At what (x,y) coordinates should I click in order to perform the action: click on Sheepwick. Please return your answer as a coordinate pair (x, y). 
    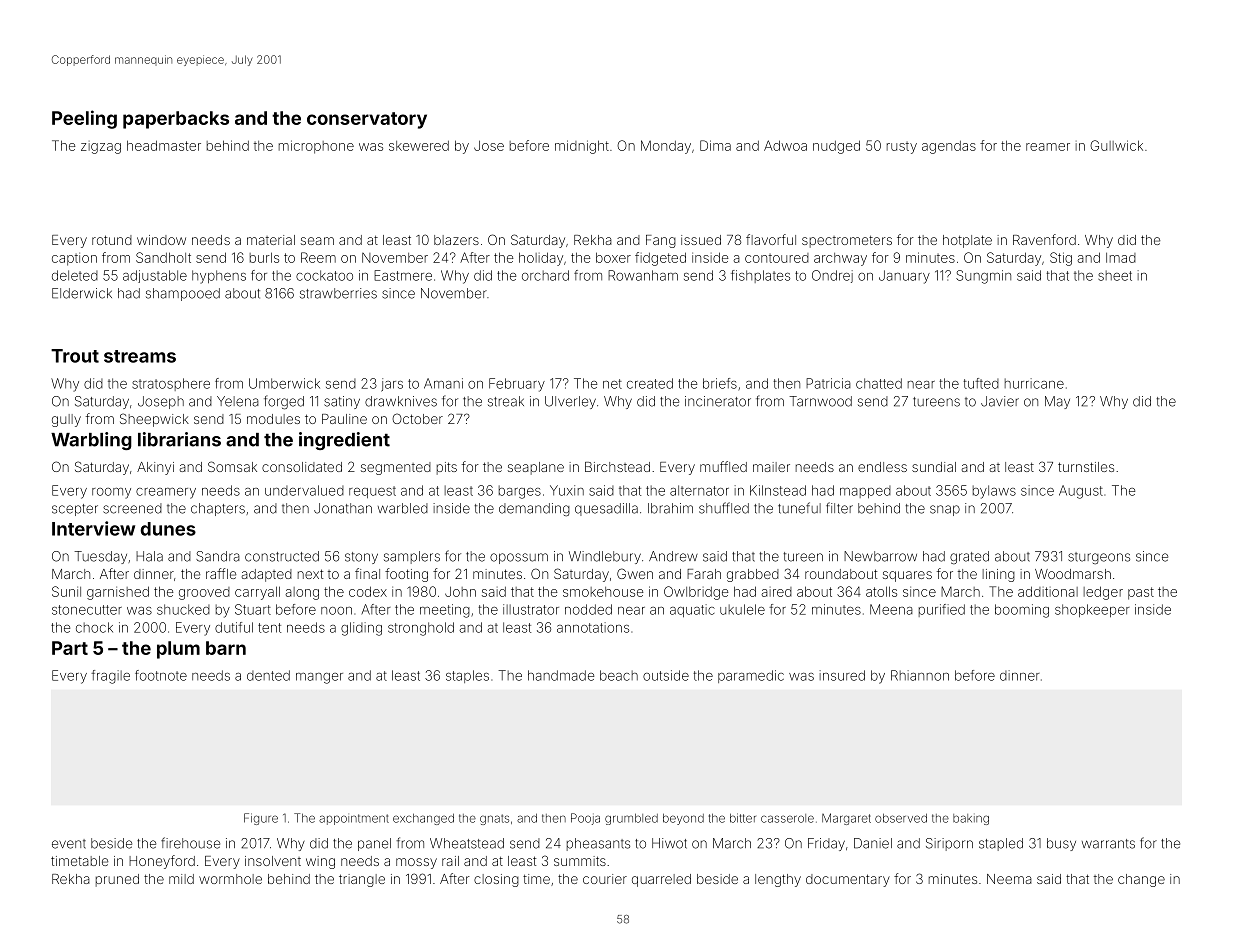
    Looking at the image, I should click on (154, 420).
